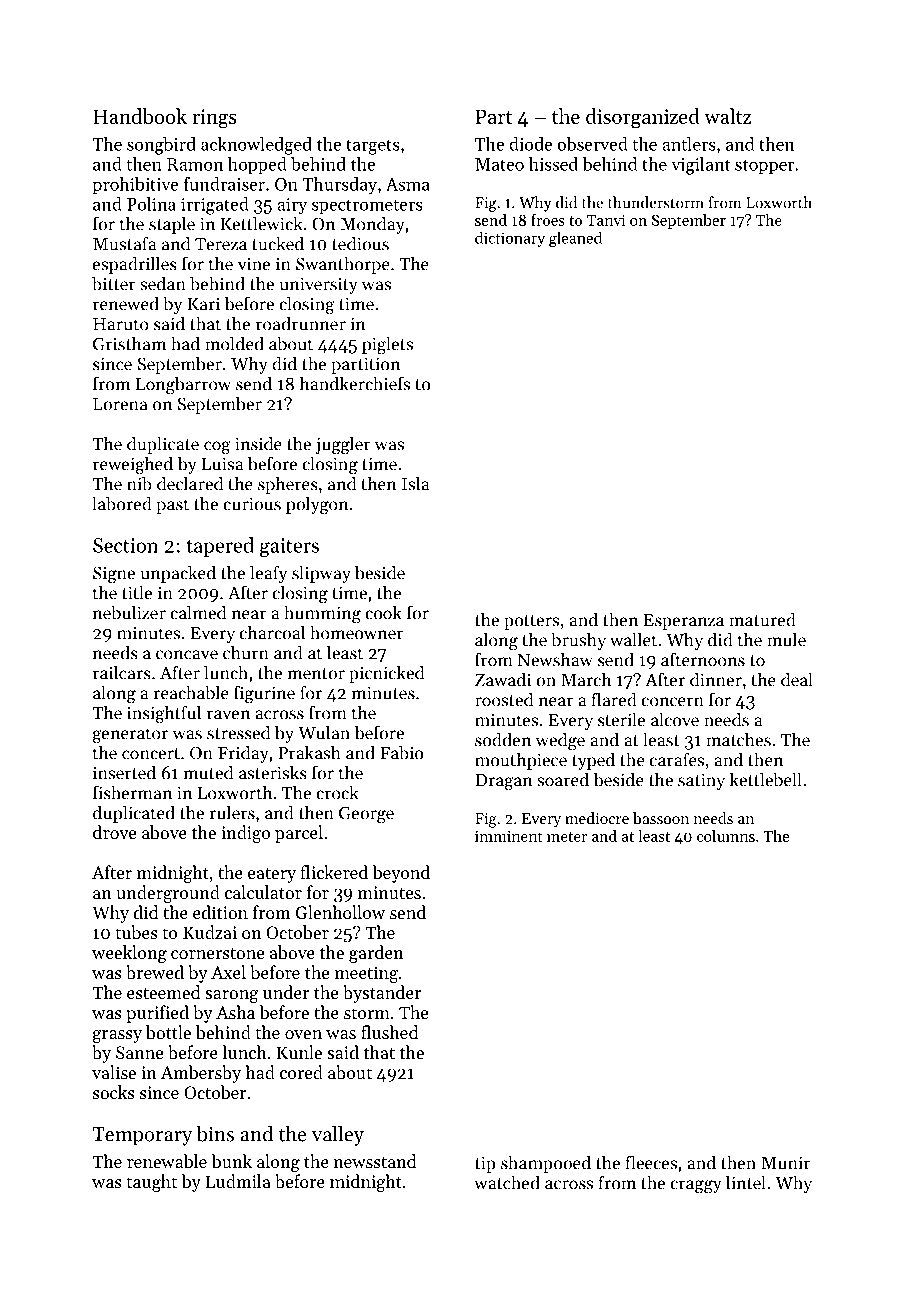 The width and height of the screenshot is (908, 1316). What do you see at coordinates (151, 1183) in the screenshot?
I see `taught` at bounding box center [151, 1183].
